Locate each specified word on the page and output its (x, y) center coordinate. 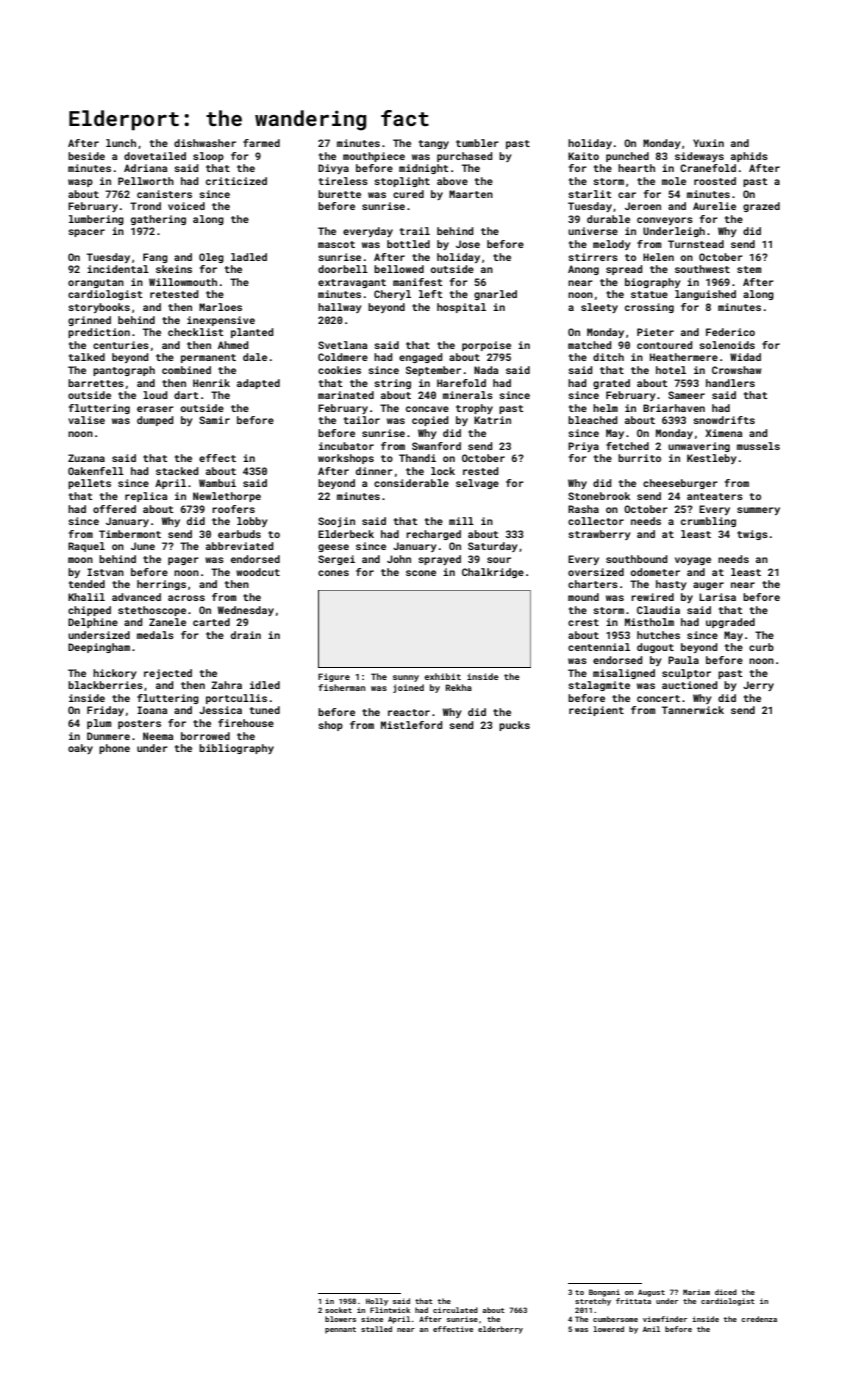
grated (611, 384)
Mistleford (412, 725)
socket (338, 1310)
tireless (343, 181)
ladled (249, 257)
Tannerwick (693, 710)
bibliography (236, 749)
